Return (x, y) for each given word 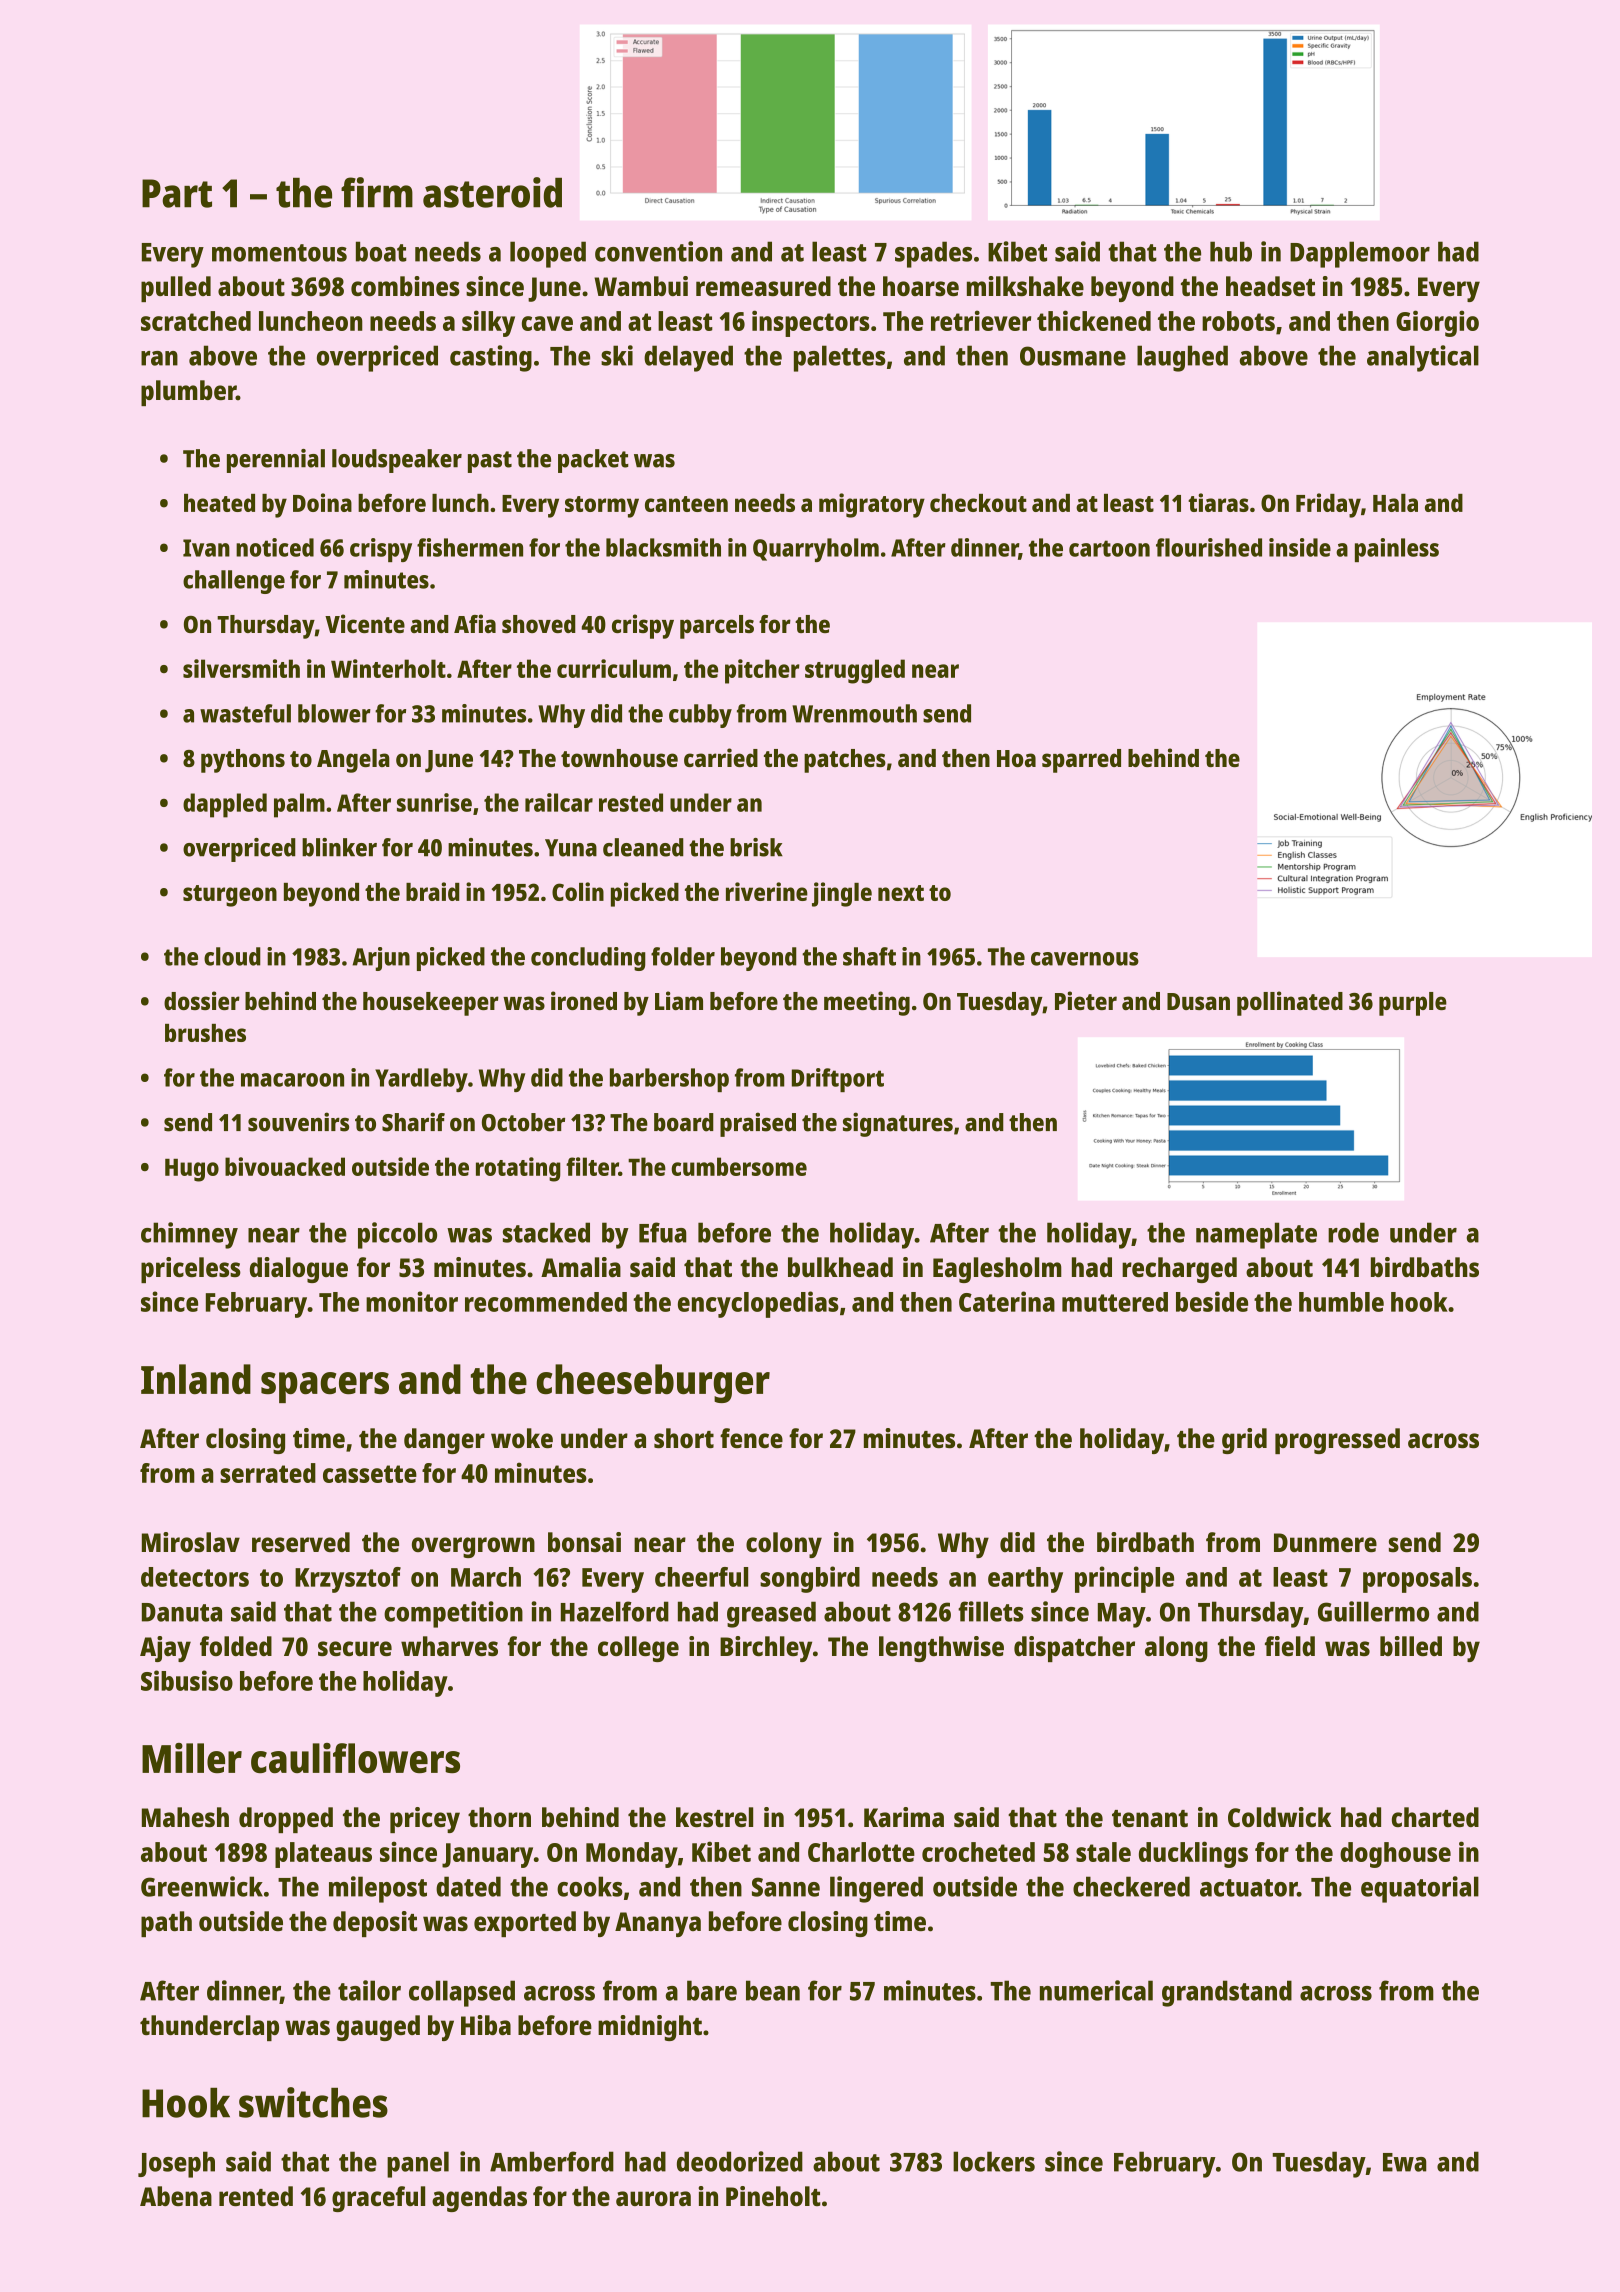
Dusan (1198, 1001)
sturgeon (230, 896)
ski (617, 355)
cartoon (1109, 548)
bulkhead (840, 1267)
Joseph (176, 2164)
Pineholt (773, 2196)
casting (491, 358)
